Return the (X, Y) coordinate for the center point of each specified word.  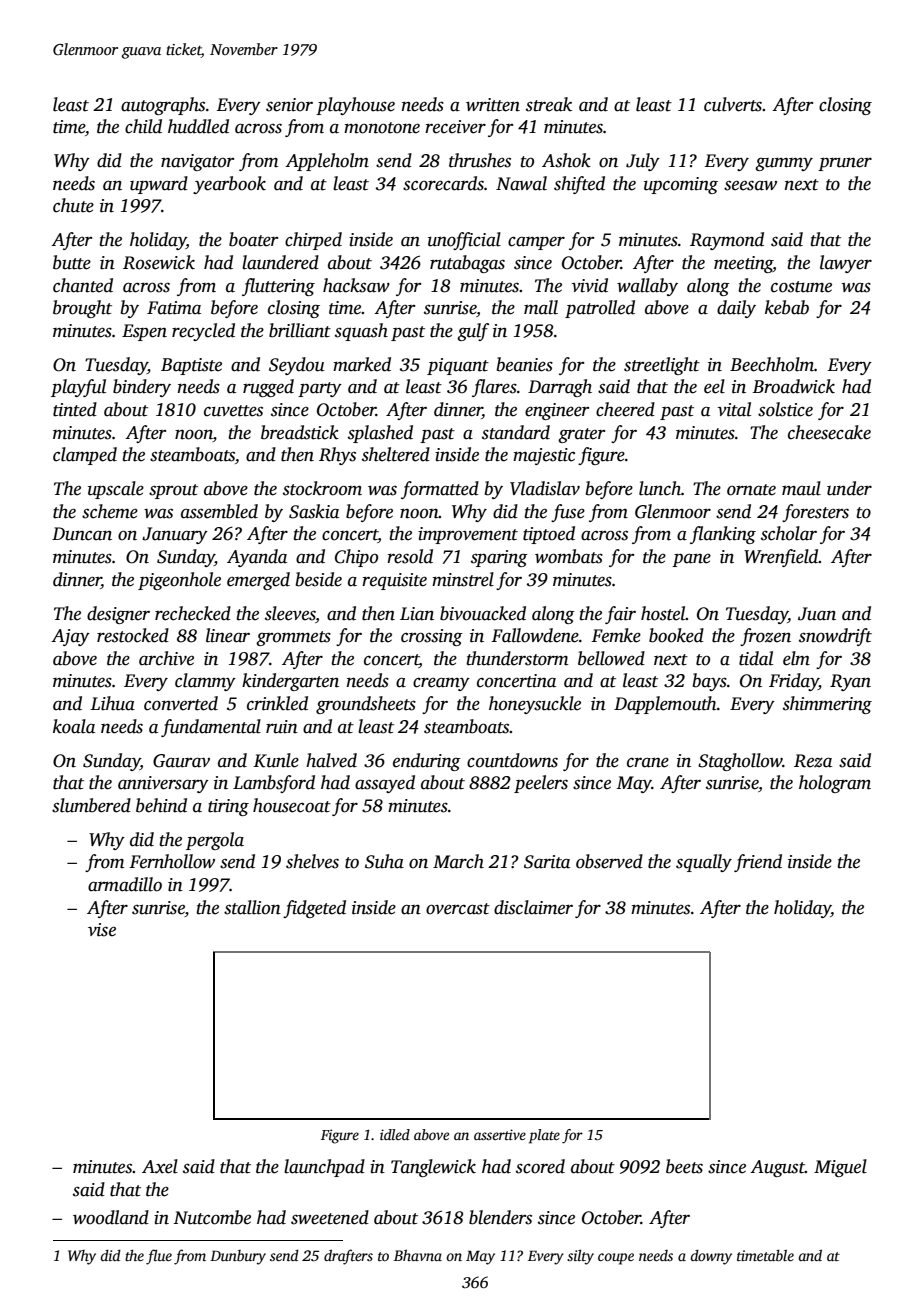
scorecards (443, 183)
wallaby (647, 287)
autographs (163, 106)
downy (711, 1257)
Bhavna (418, 1255)
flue (159, 1257)
